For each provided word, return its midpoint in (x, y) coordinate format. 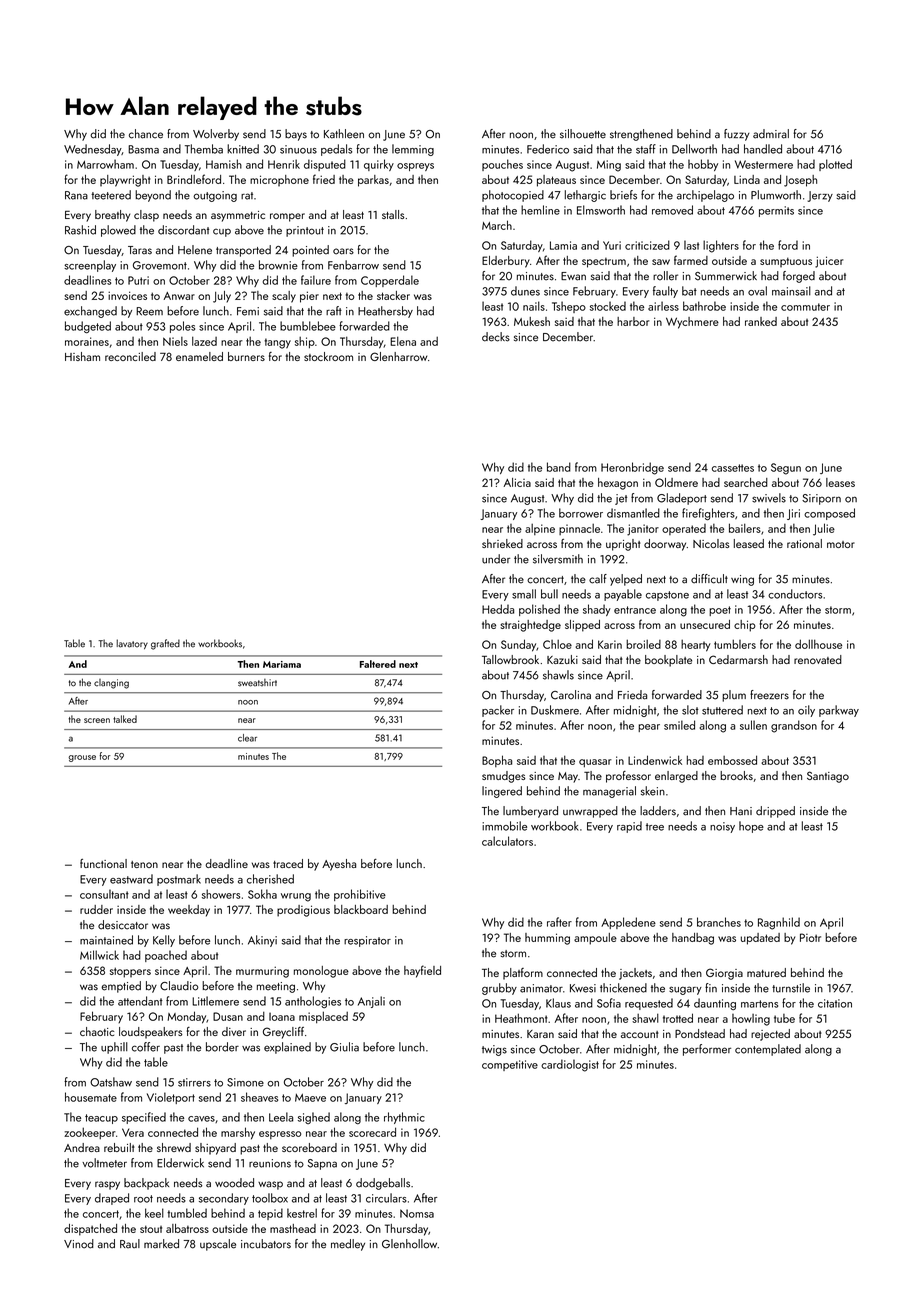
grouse (82, 758)
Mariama (282, 664)
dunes (525, 291)
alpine (540, 529)
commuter (805, 307)
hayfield (422, 971)
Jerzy (820, 196)
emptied (121, 987)
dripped (775, 812)
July (222, 297)
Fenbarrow (353, 265)
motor (841, 544)
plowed (118, 231)
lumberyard (530, 812)
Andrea (82, 1147)
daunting (715, 1004)
